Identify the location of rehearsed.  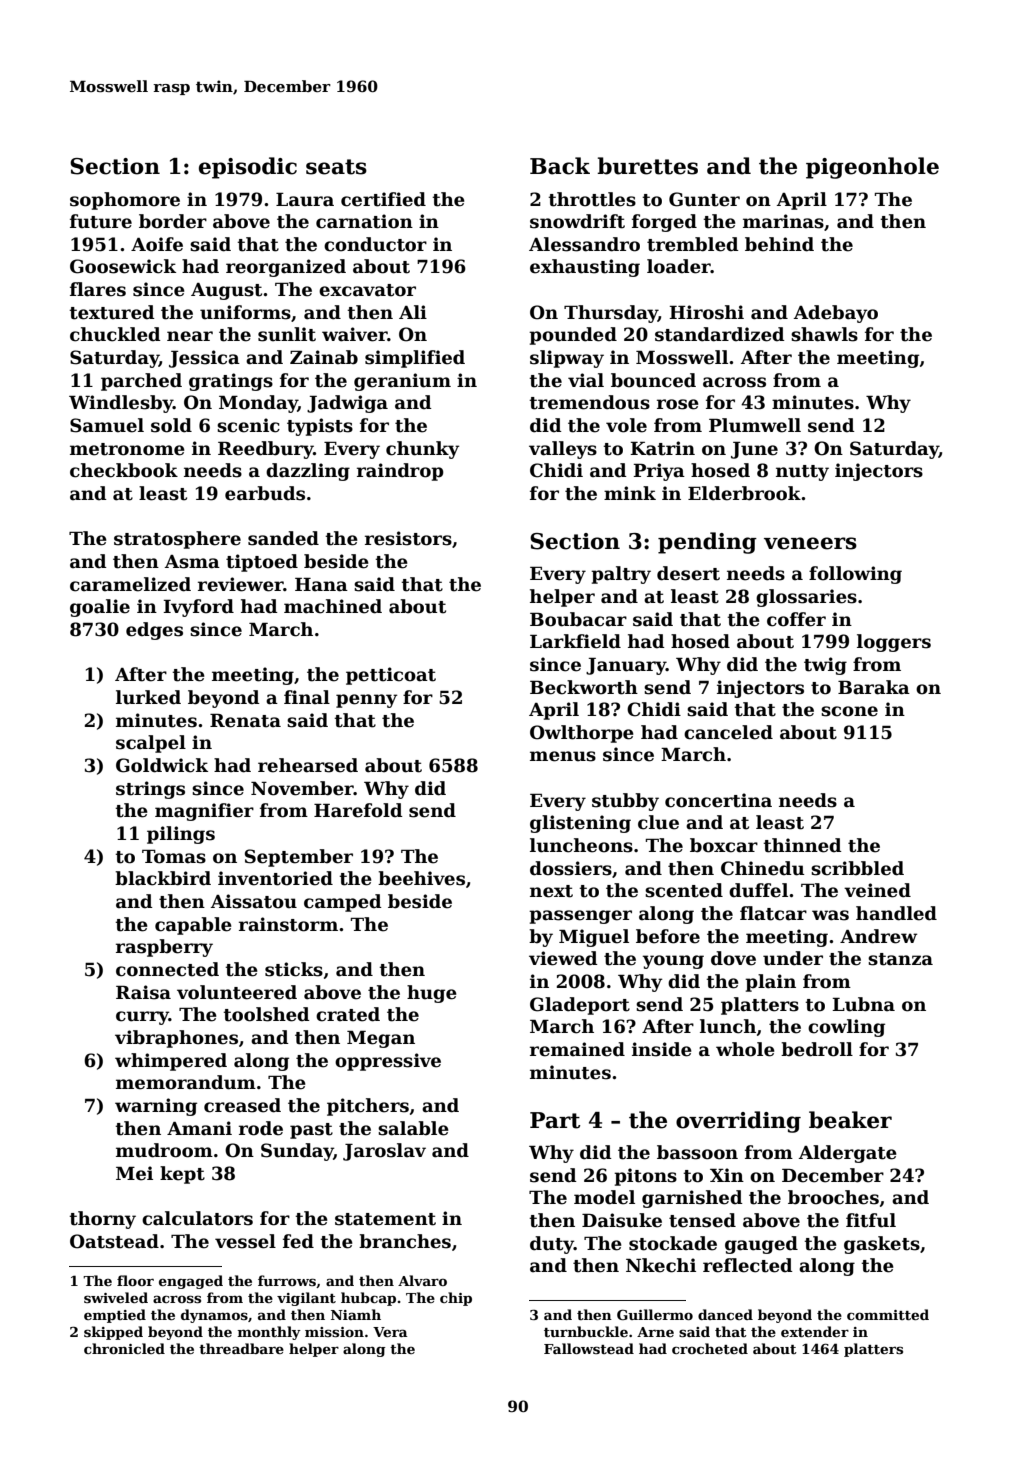
(308, 765).
